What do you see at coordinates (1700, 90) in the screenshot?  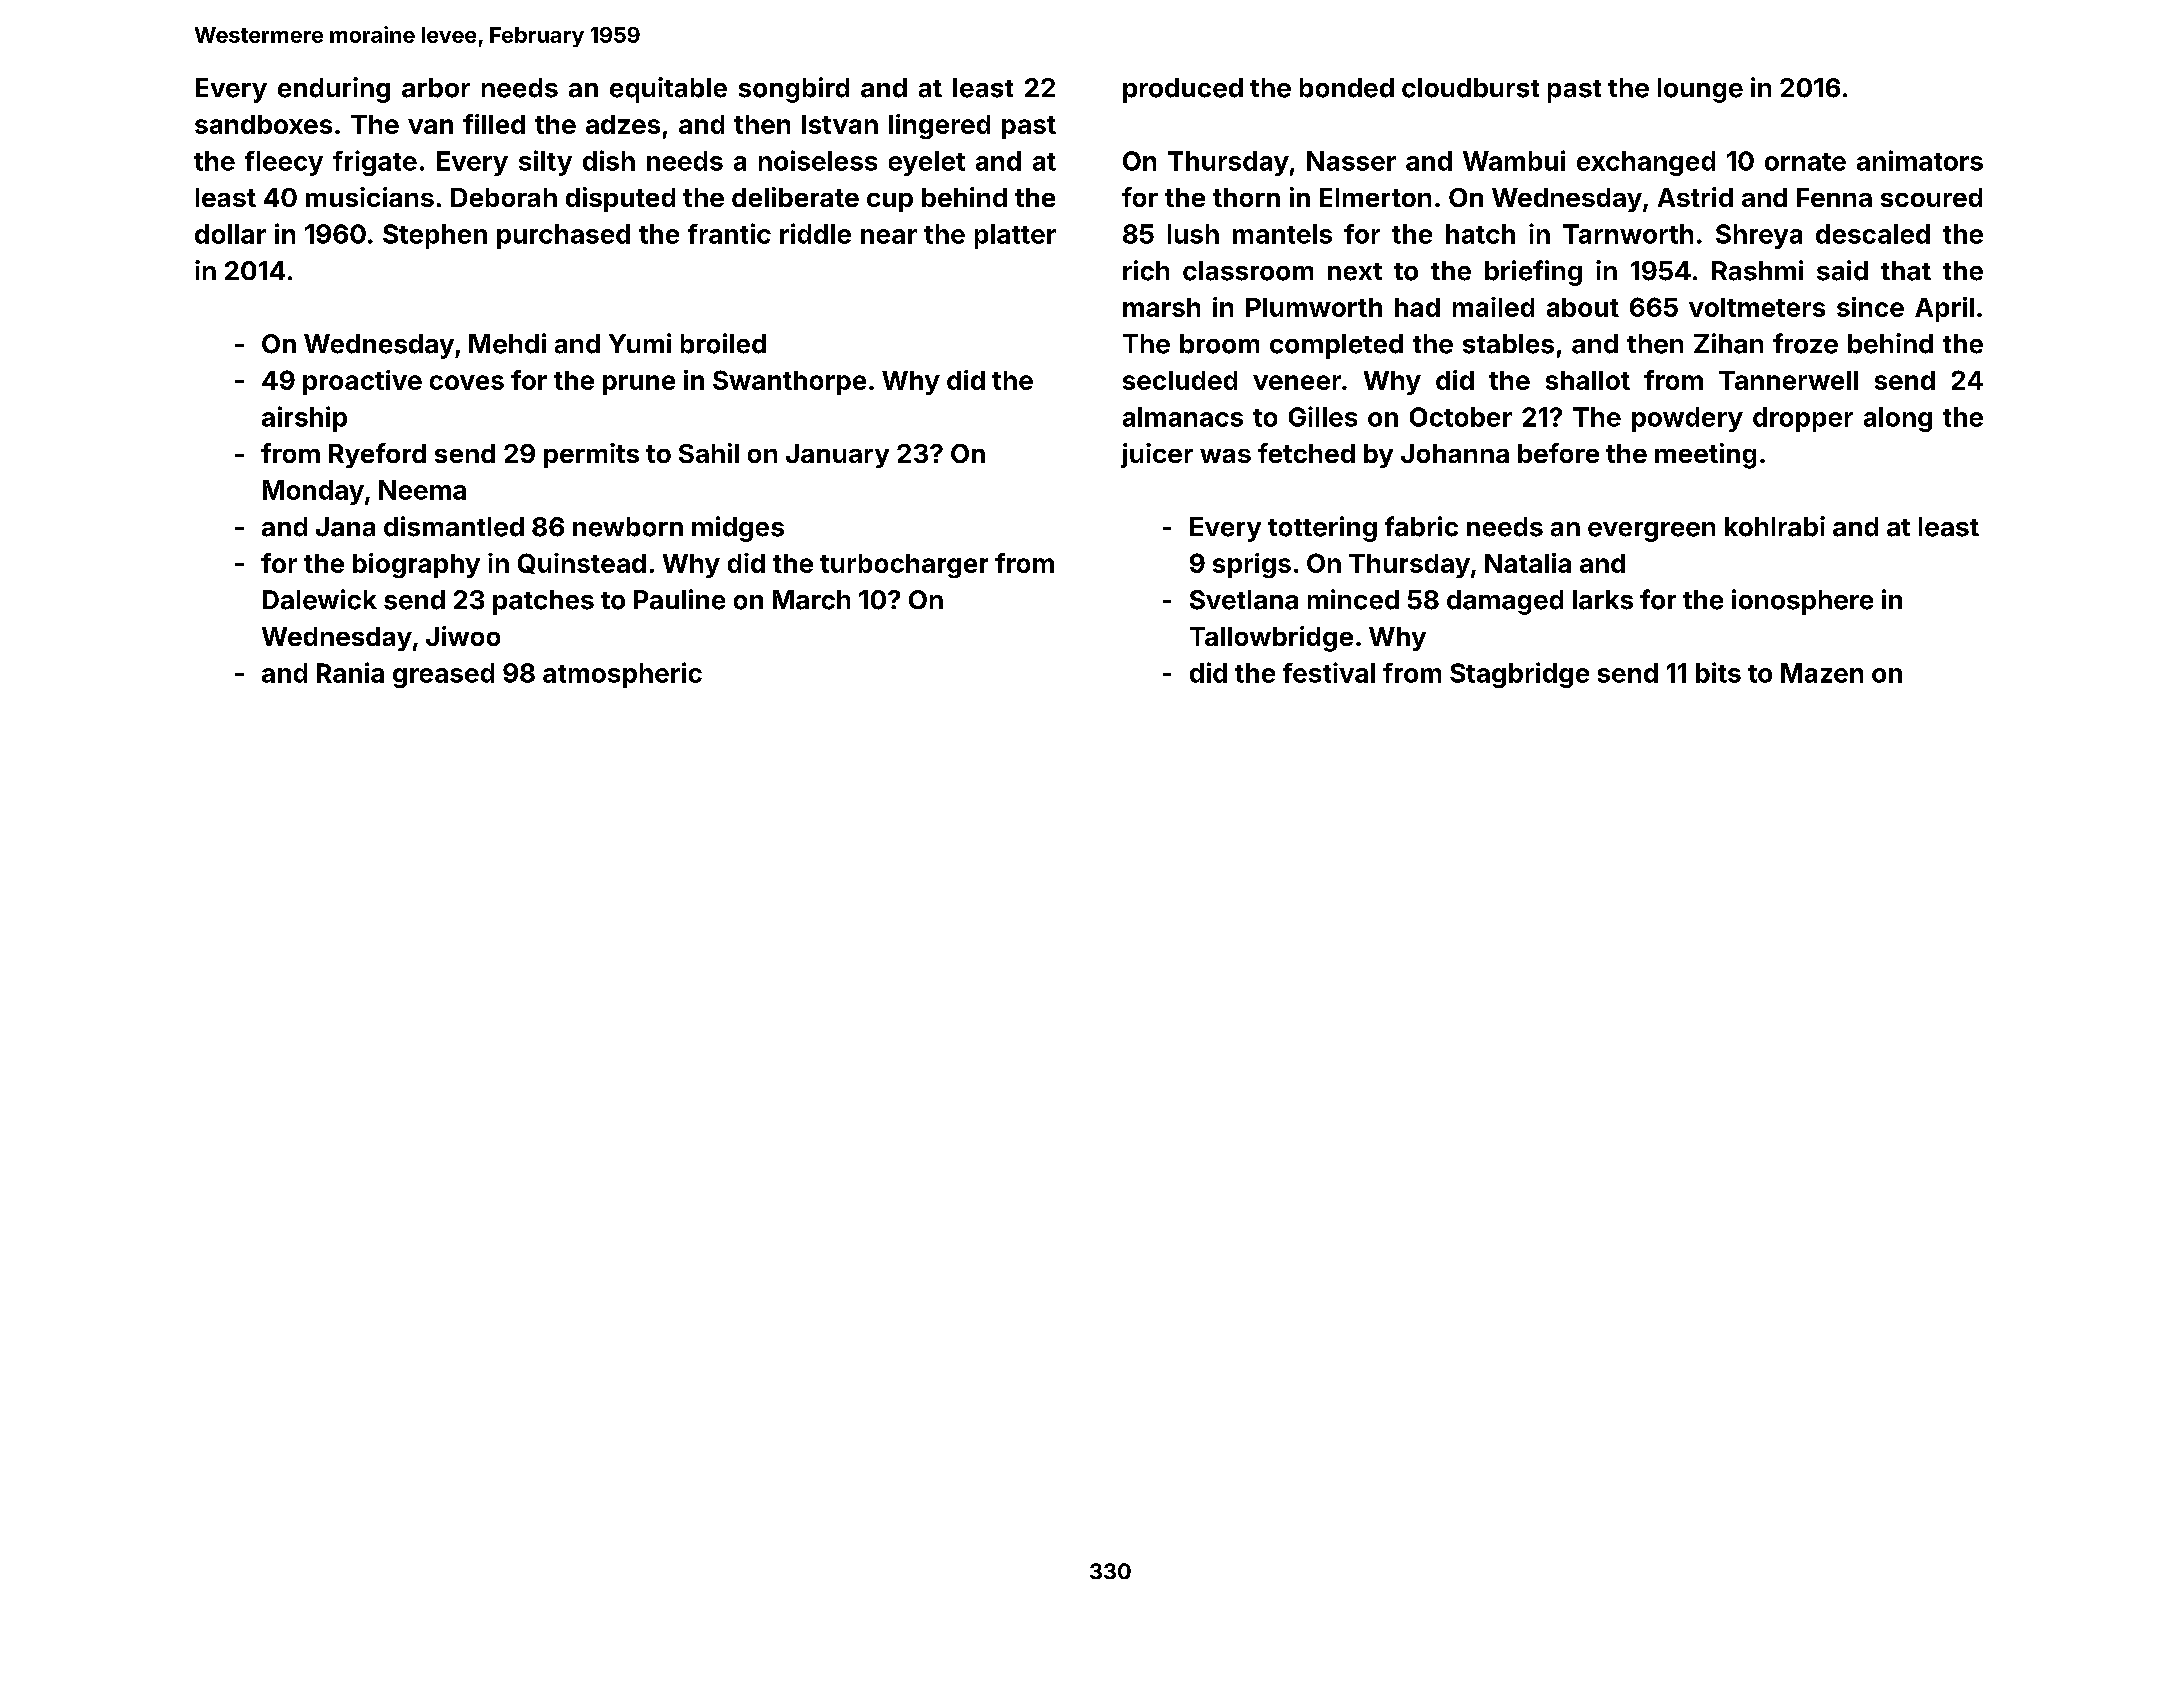 I see `lounge` at bounding box center [1700, 90].
